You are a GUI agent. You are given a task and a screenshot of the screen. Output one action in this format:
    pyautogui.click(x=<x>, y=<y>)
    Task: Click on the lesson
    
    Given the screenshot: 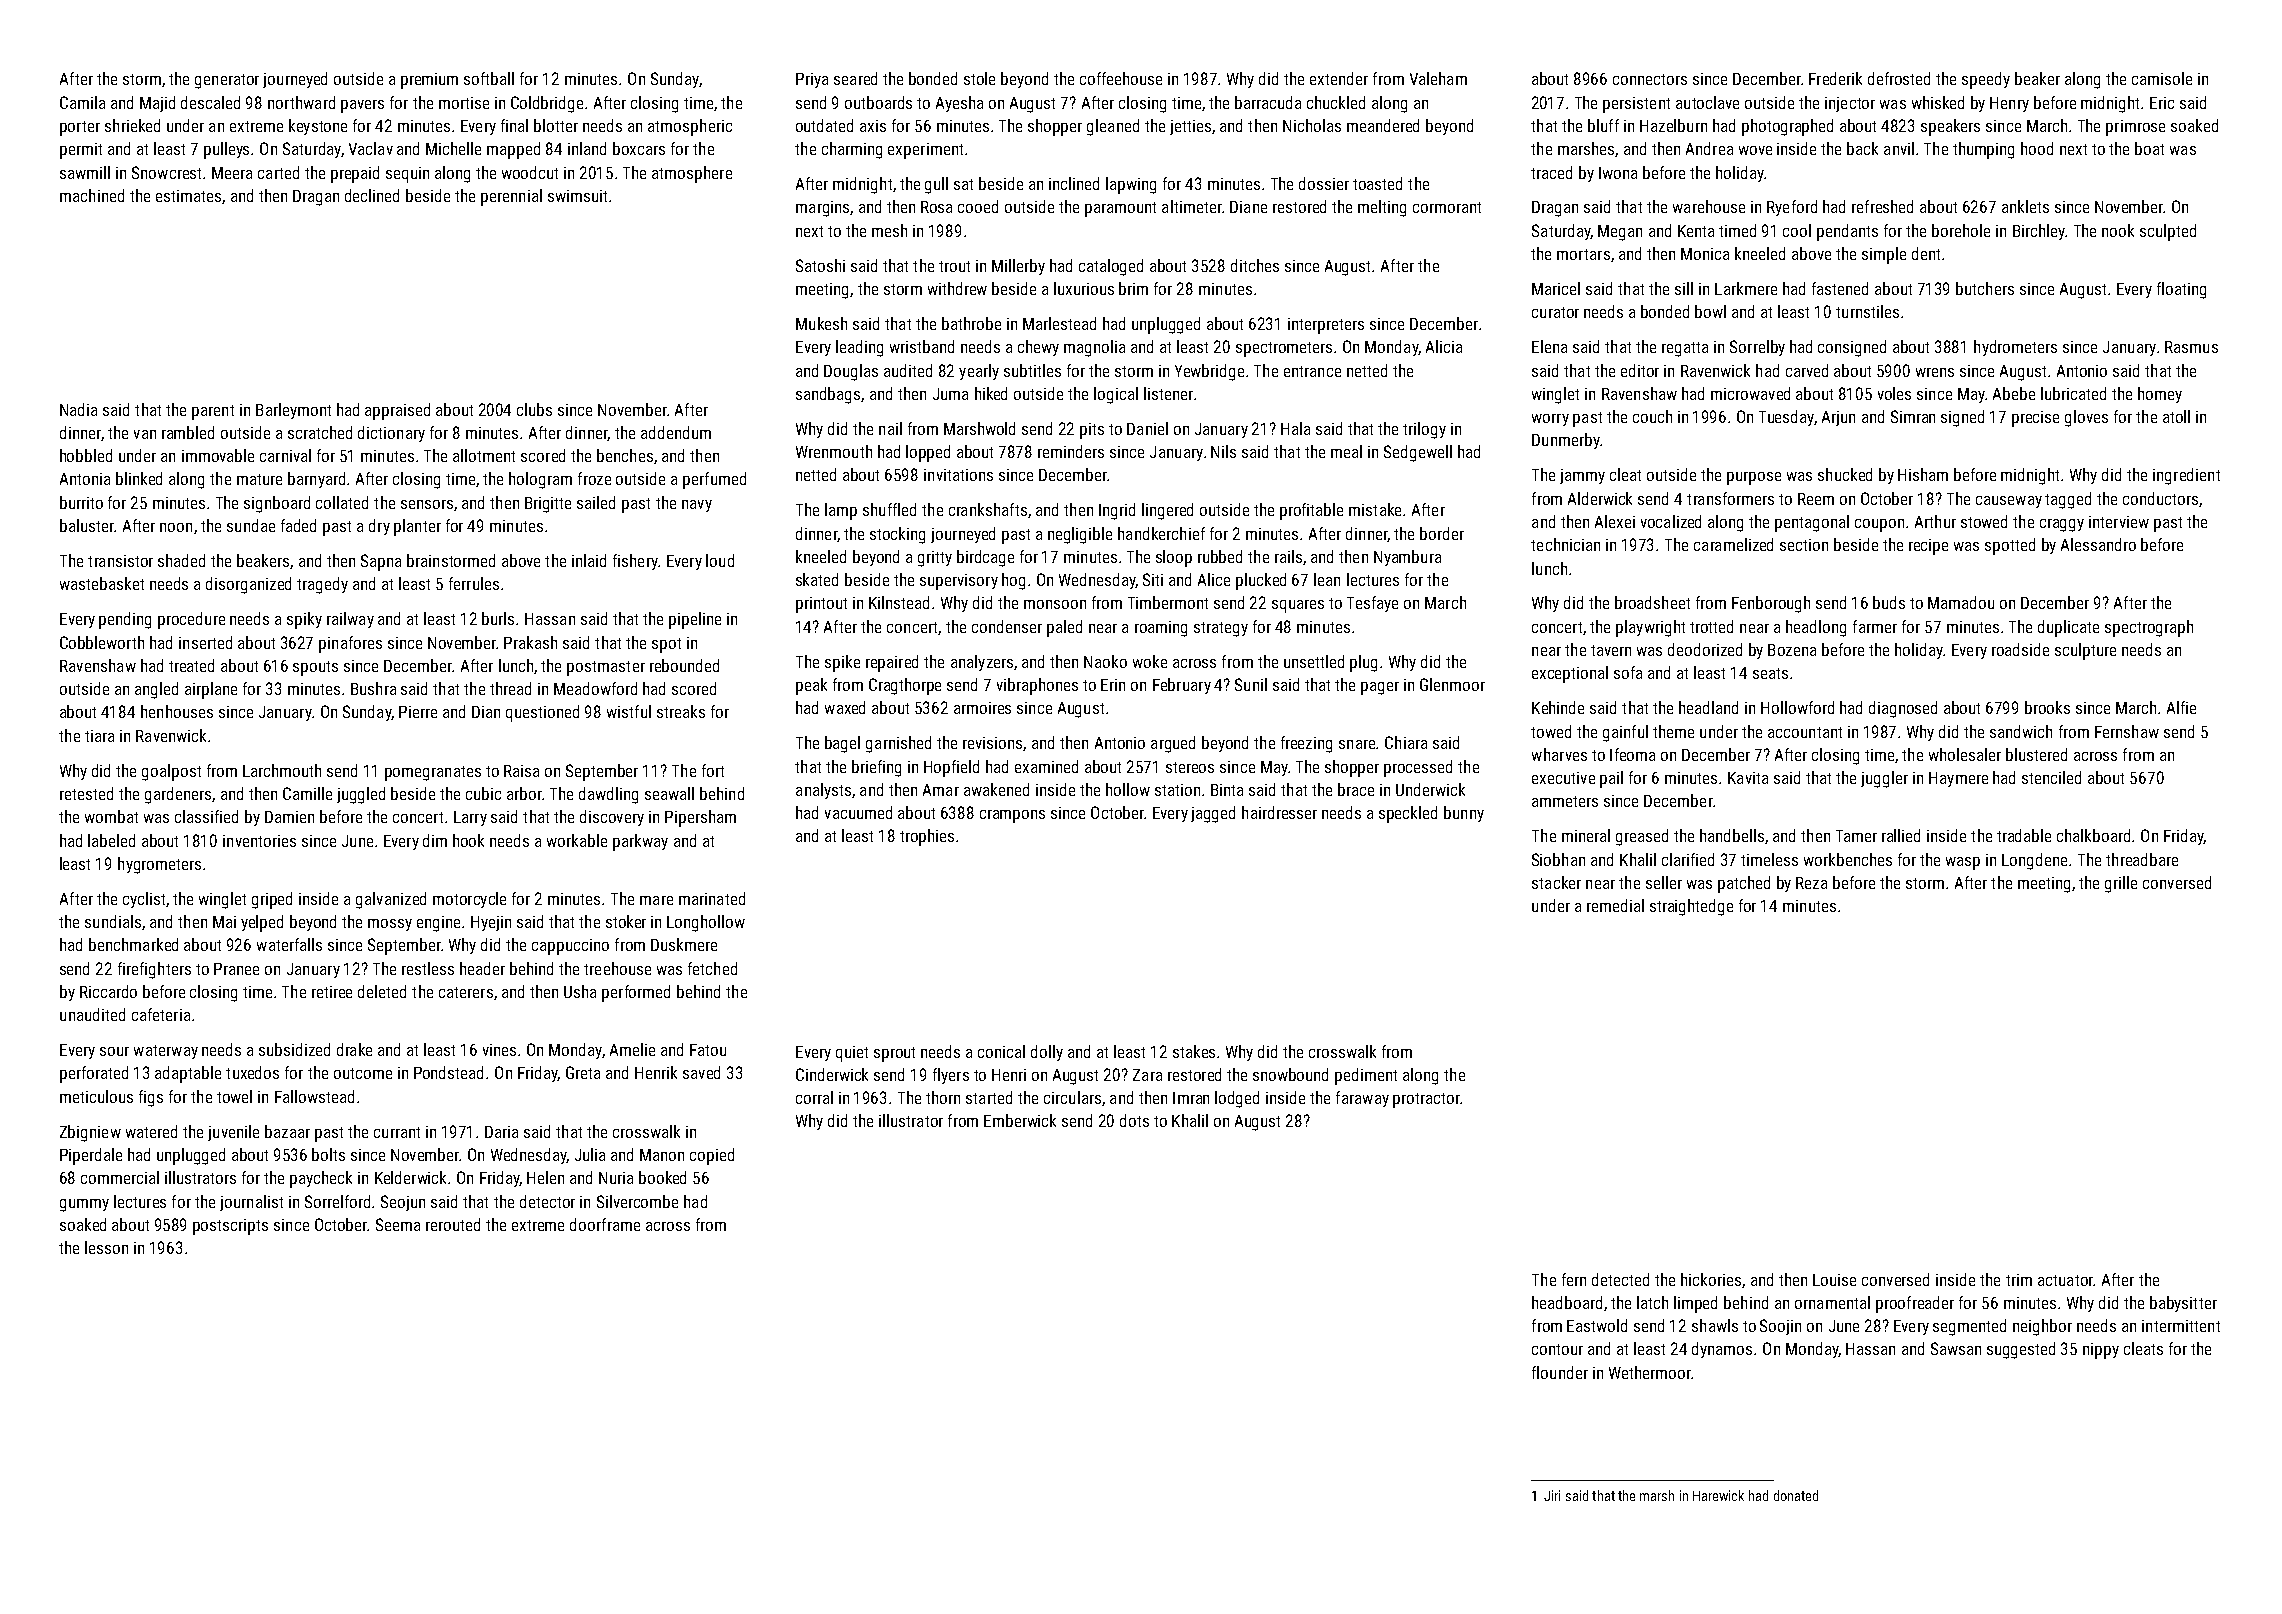 What is the action you would take?
    pyautogui.click(x=106, y=1247)
